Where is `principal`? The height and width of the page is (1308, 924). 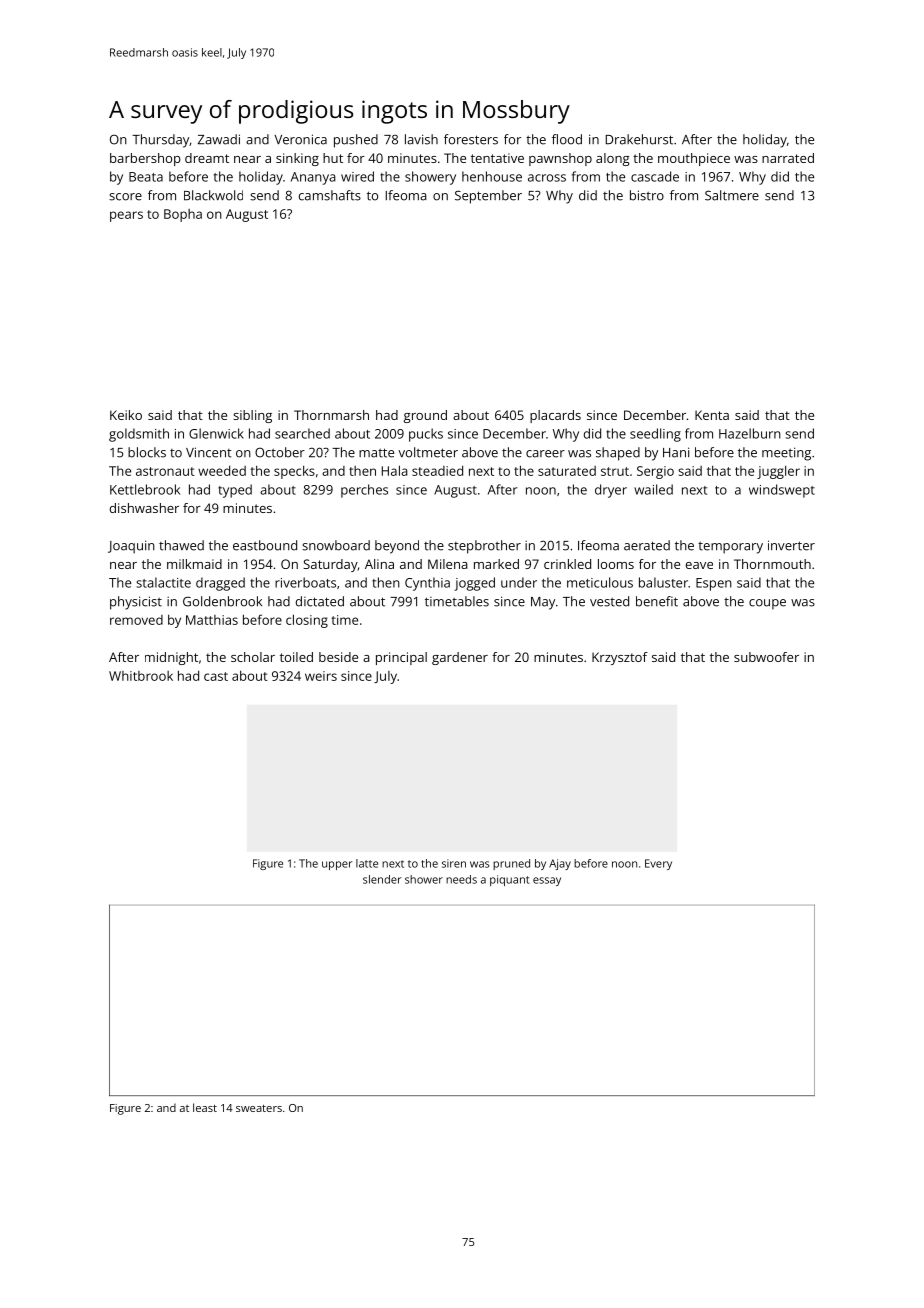 principal is located at coordinates (401, 658).
